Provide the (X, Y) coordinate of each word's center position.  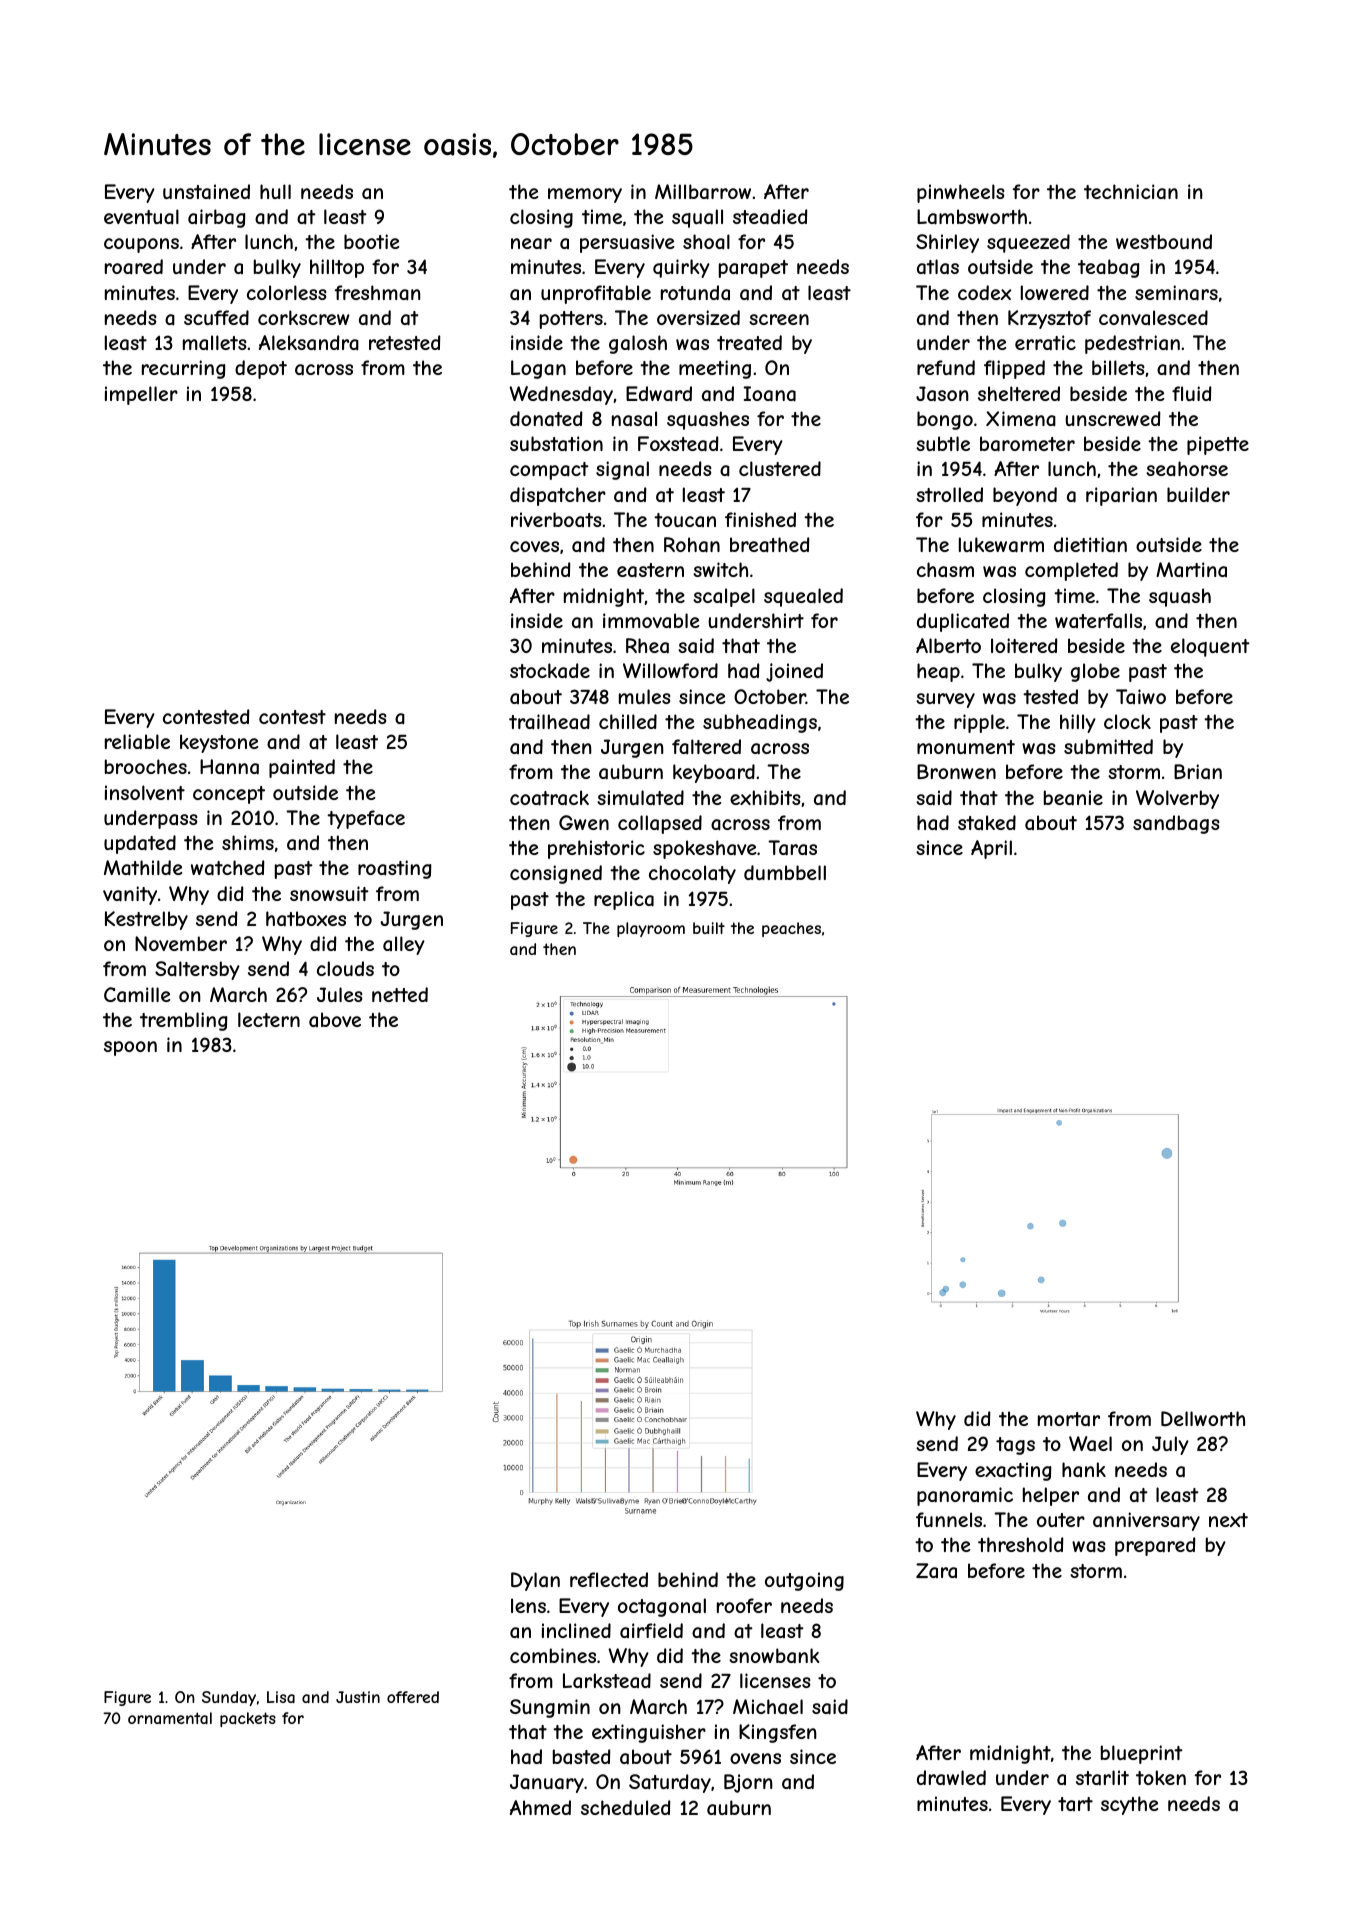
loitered (1024, 645)
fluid (1191, 393)
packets (248, 1719)
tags (1015, 1446)
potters (571, 320)
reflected (609, 1579)
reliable (137, 742)
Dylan (535, 1581)
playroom (651, 929)
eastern (650, 570)
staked (987, 822)
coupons (141, 245)
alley (404, 945)
